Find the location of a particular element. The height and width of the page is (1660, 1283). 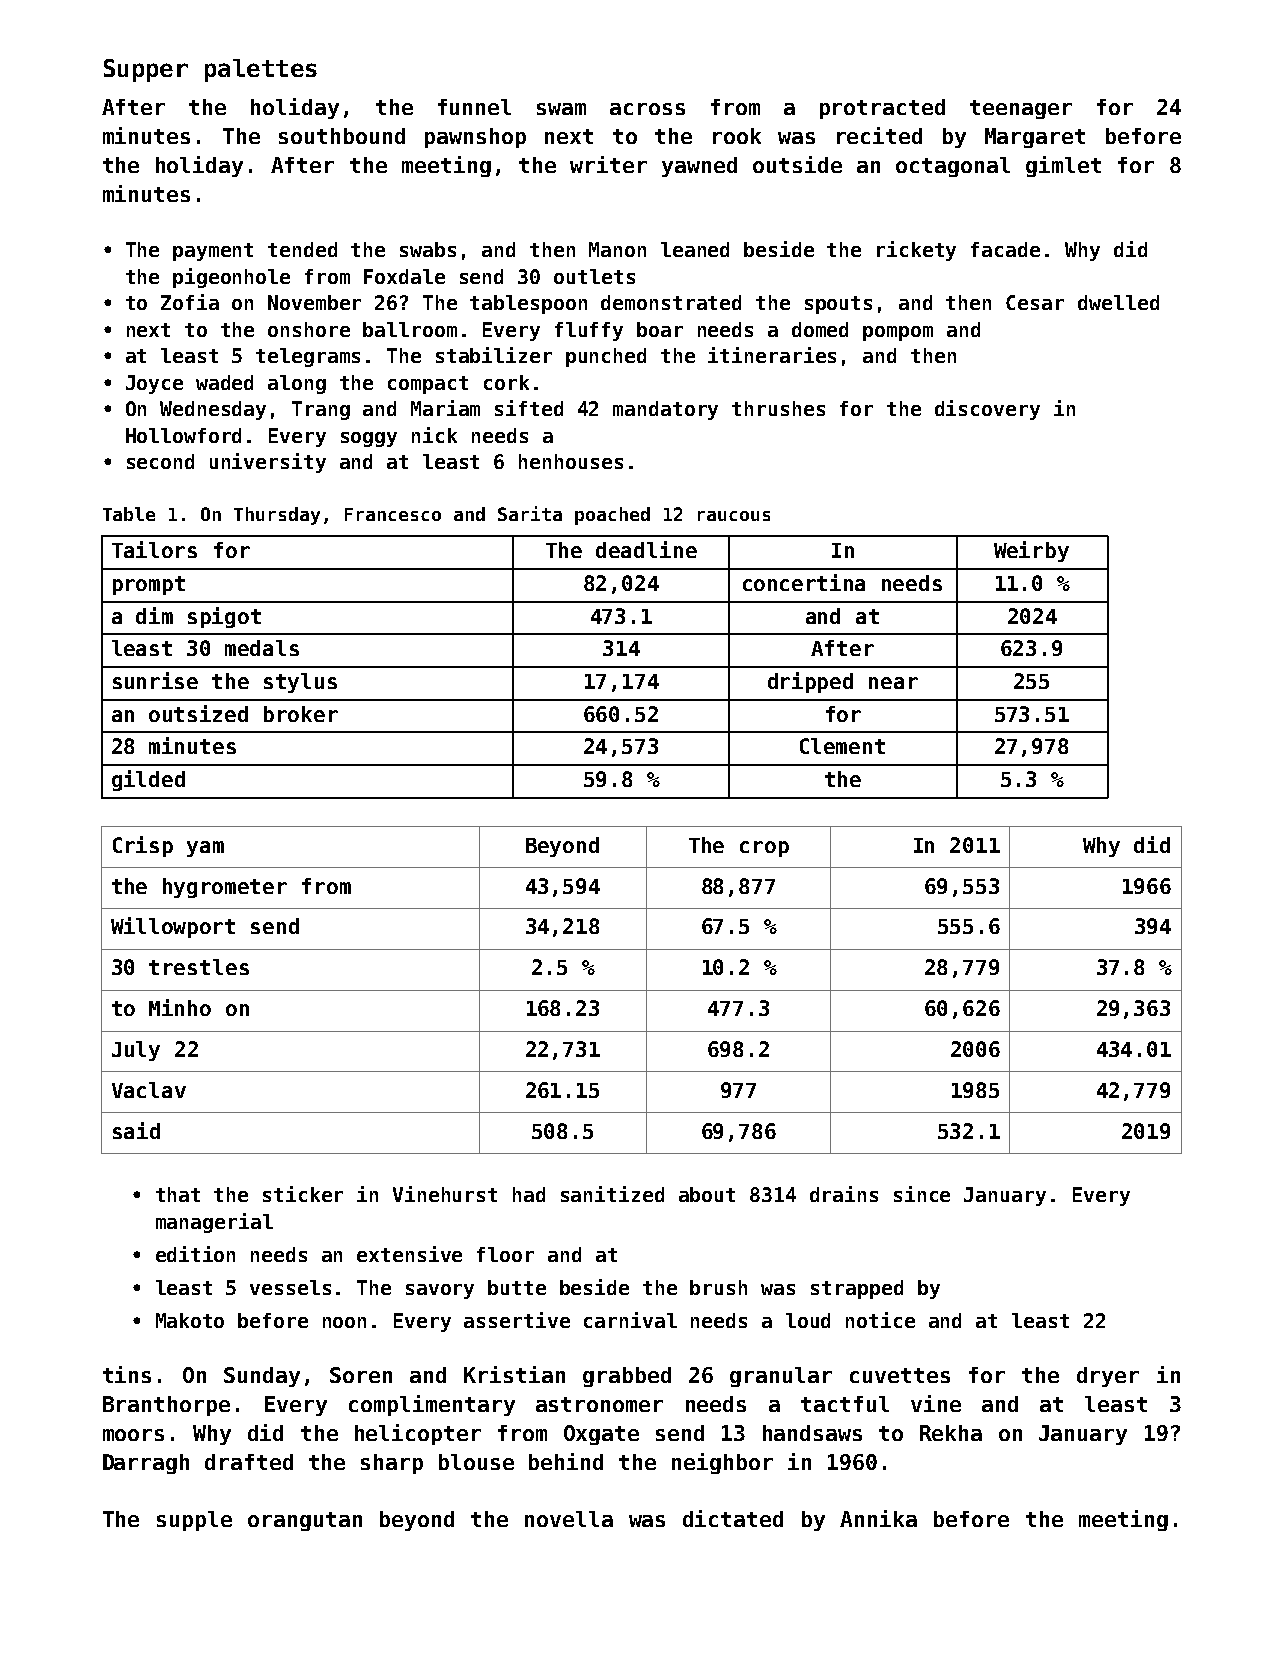

outlets is located at coordinates (594, 276).
